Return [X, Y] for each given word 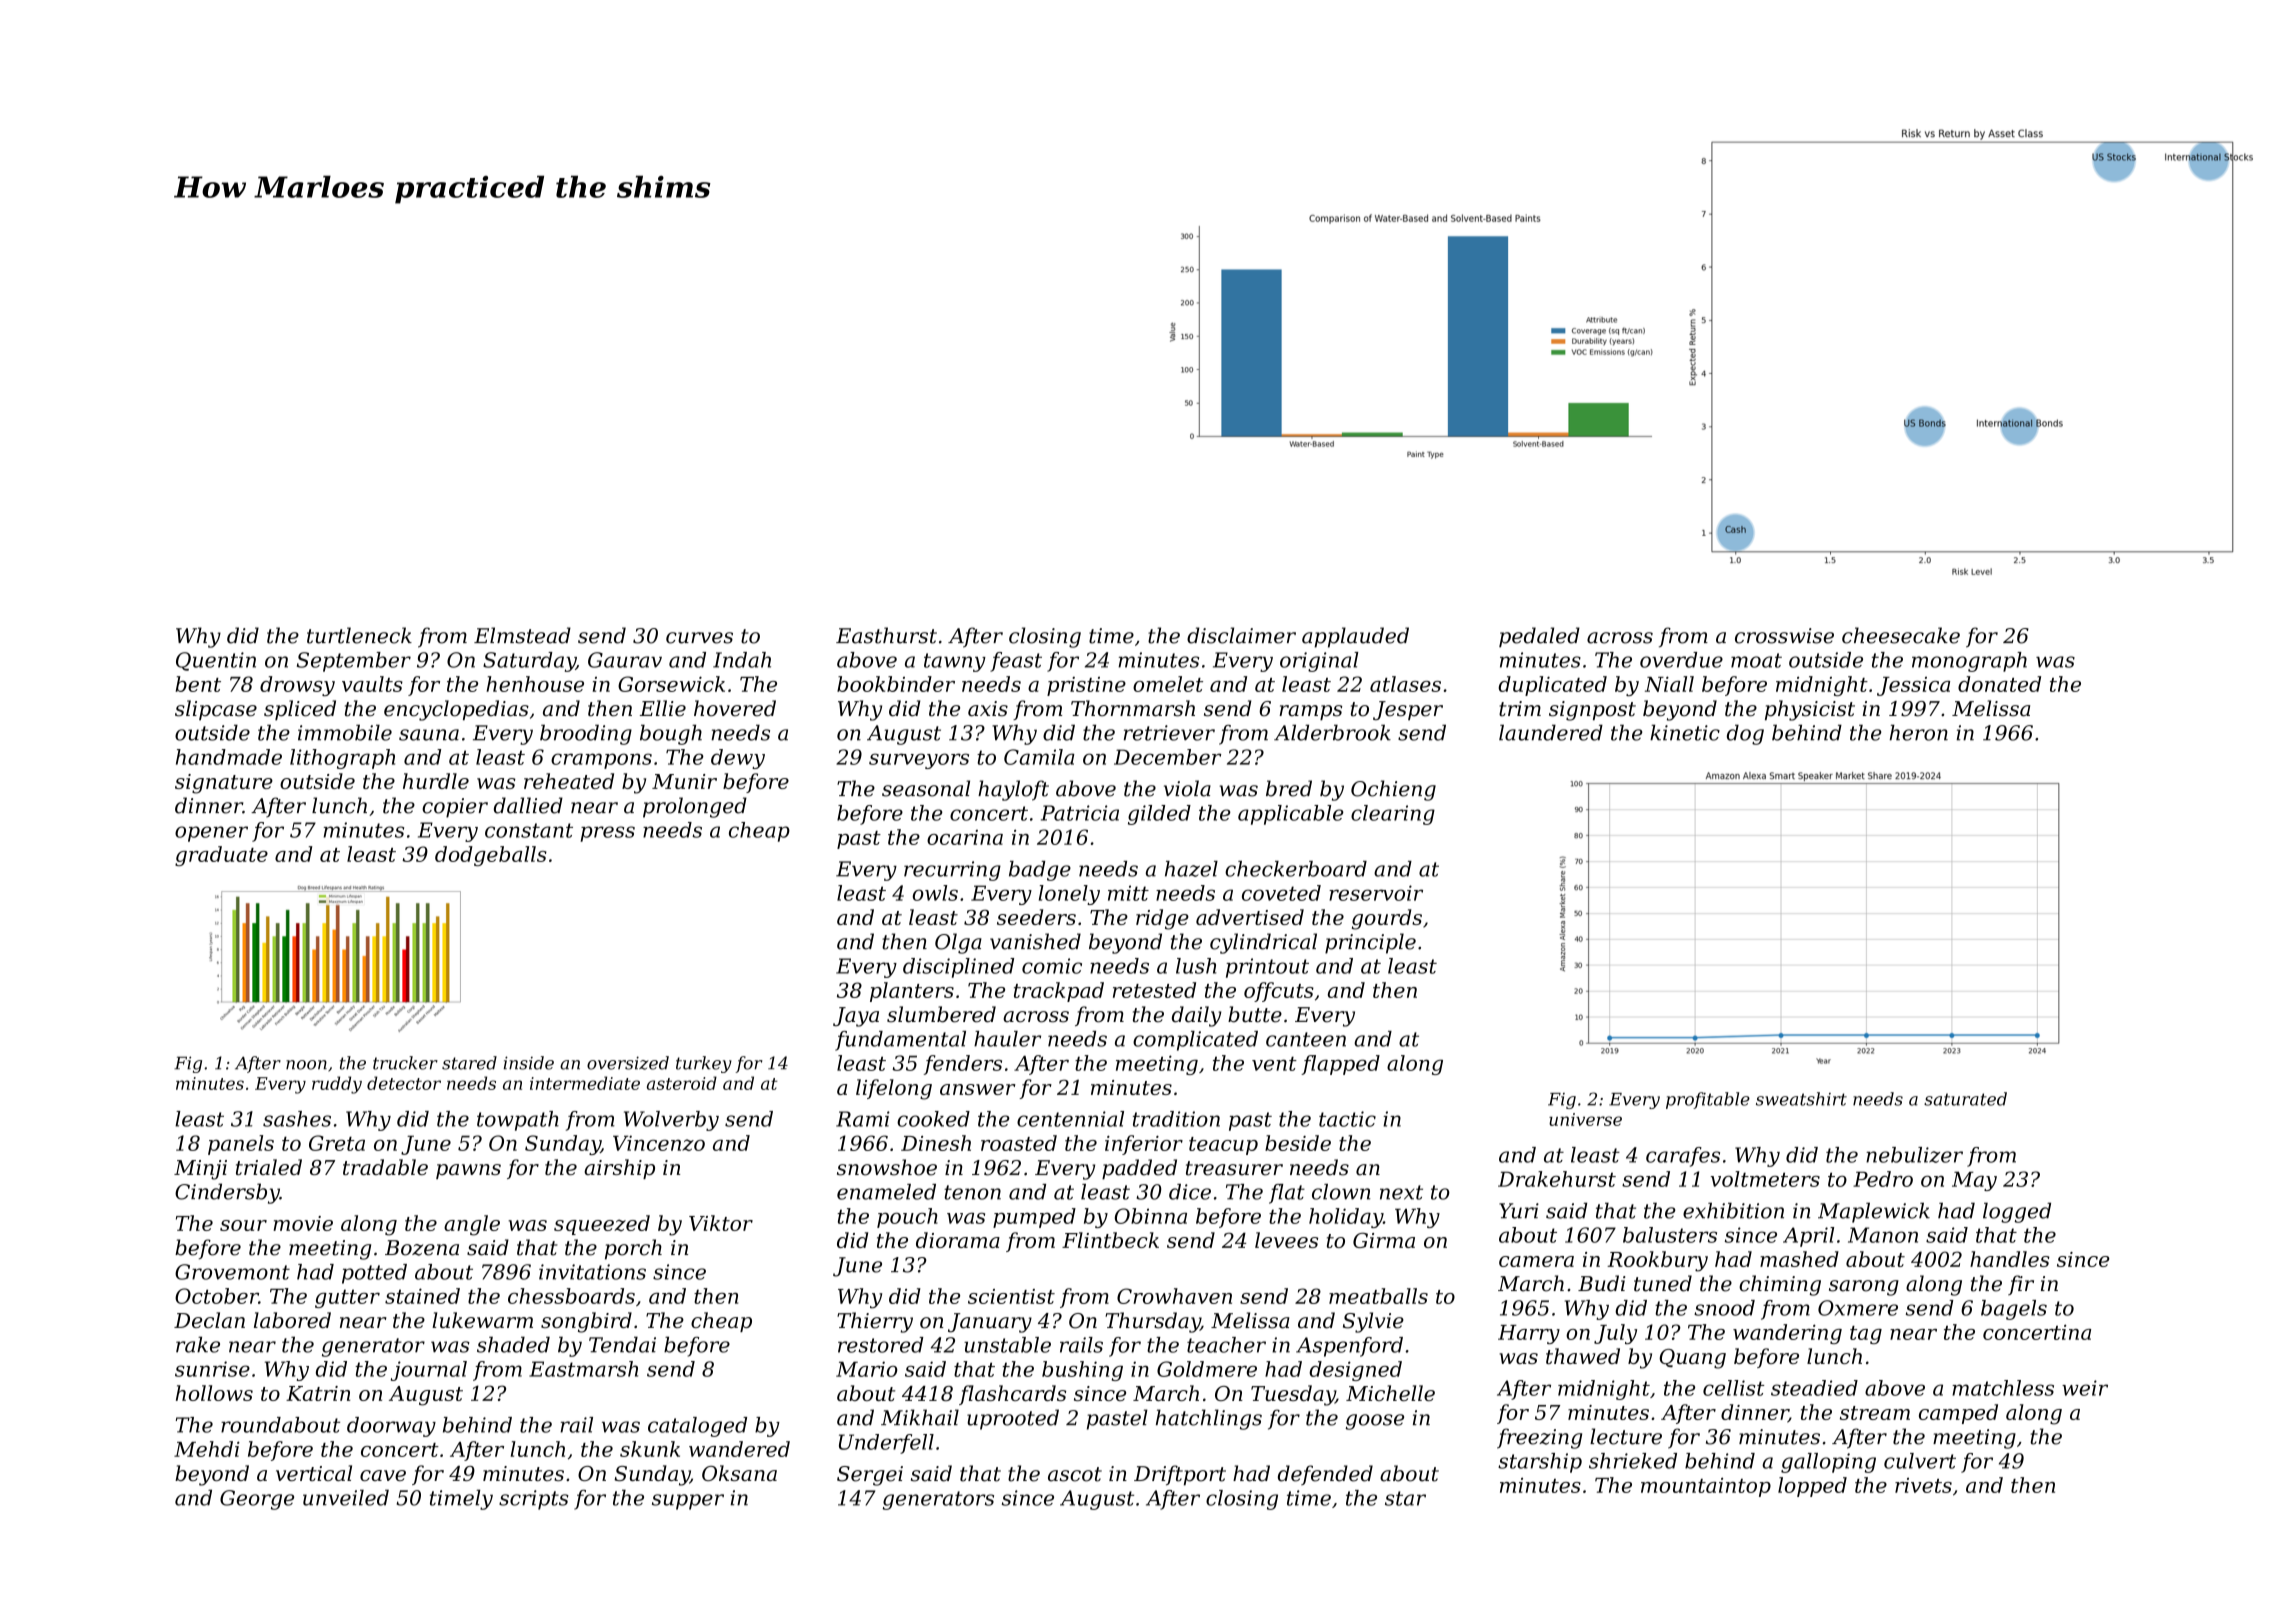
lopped [1812, 1487]
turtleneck [359, 635]
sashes [297, 1119]
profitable [1708, 1100]
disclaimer [1241, 635]
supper [688, 1502]
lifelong [894, 1089]
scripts [534, 1500]
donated [1999, 684]
